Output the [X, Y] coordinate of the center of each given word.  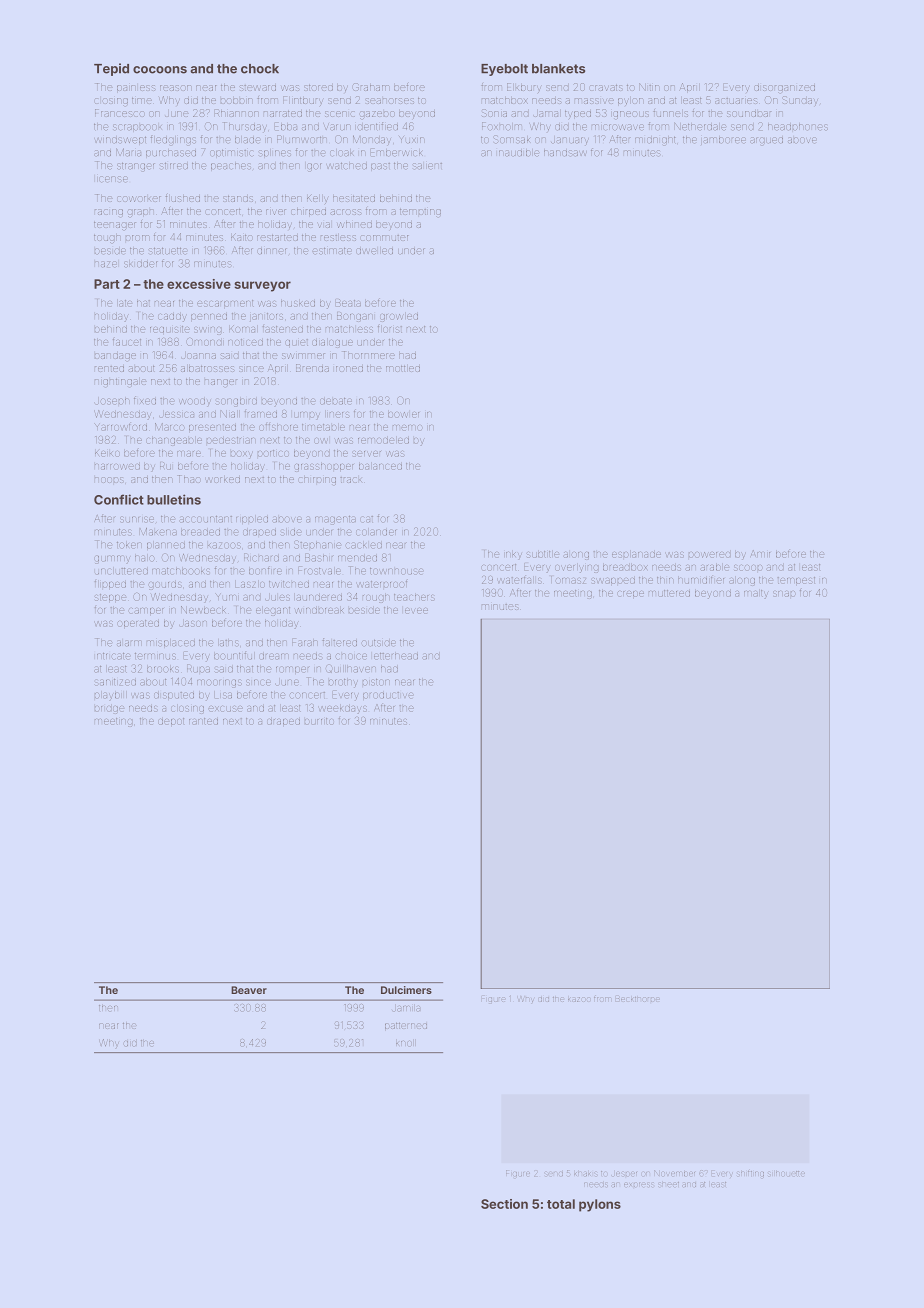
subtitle [543, 554]
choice [351, 656]
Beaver [249, 990]
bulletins [174, 499]
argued [766, 141]
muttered [669, 593]
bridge [109, 710]
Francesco [120, 113]
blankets [558, 69]
